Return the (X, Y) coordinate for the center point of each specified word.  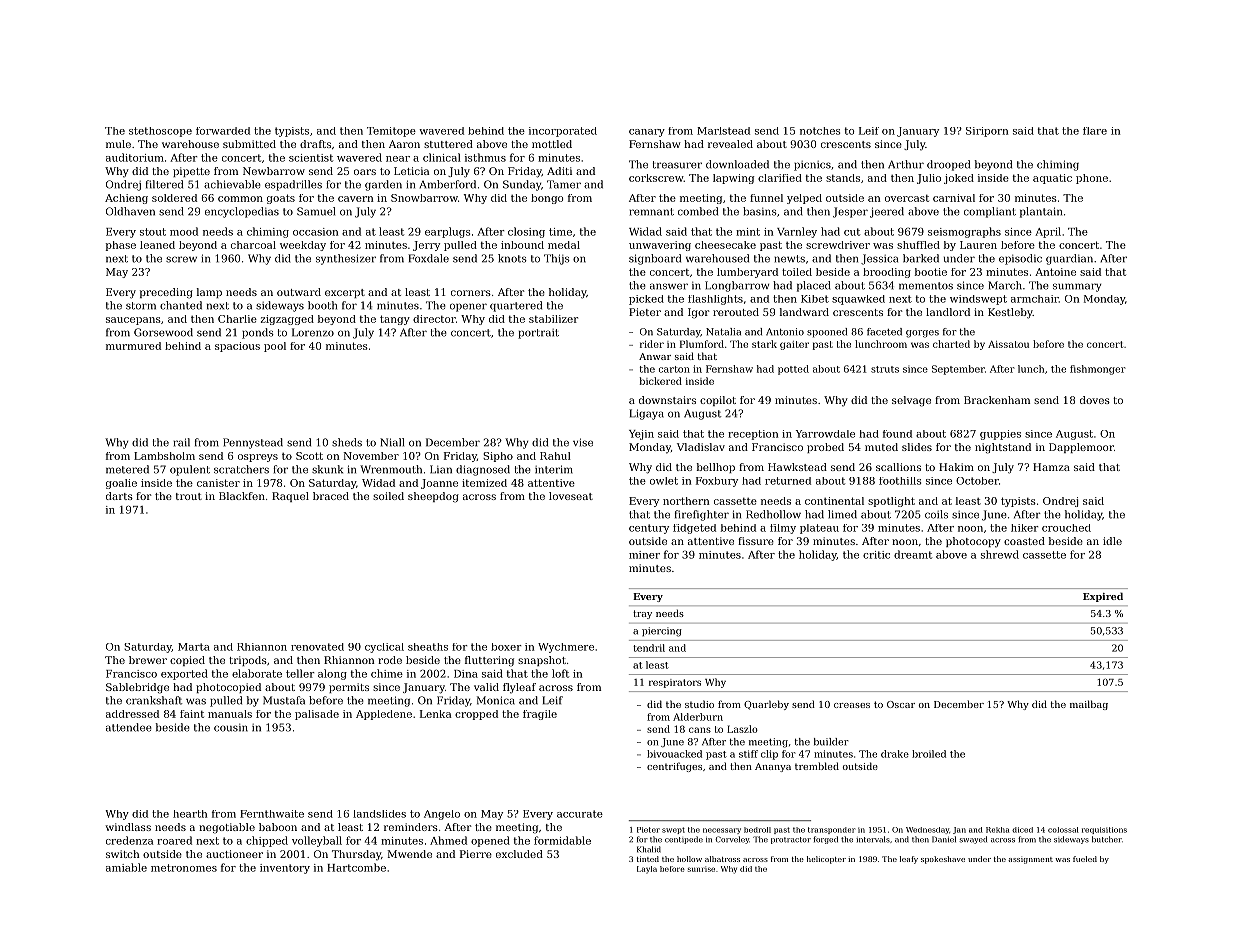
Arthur (906, 164)
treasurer (677, 165)
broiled (929, 754)
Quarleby (766, 705)
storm (141, 306)
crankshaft (154, 700)
